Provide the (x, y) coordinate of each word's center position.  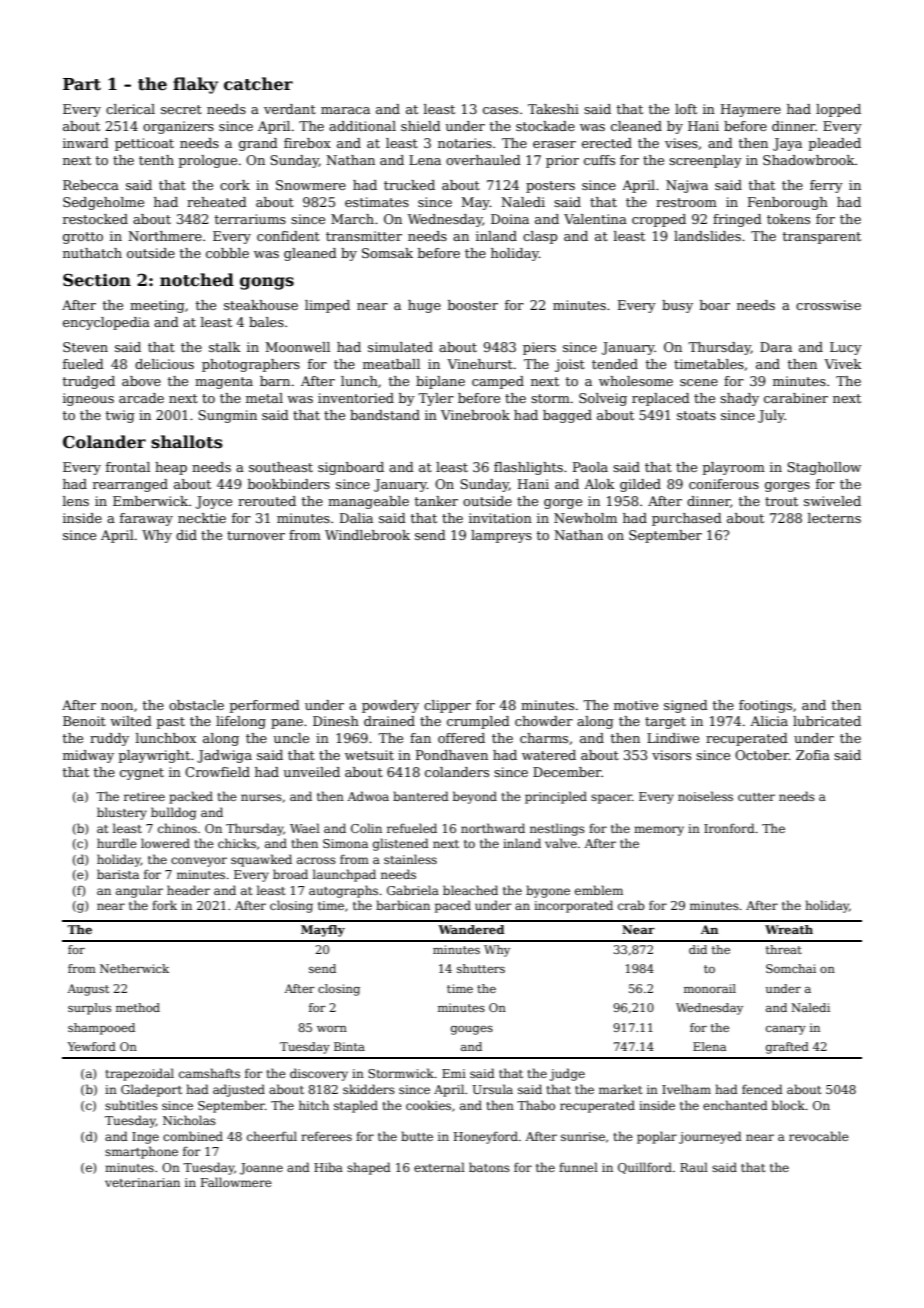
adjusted (239, 1090)
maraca (345, 110)
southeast (281, 467)
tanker (436, 501)
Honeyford (486, 1137)
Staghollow (824, 468)
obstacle (196, 705)
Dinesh (336, 721)
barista (118, 874)
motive (636, 705)
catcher (258, 84)
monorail (710, 988)
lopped (838, 110)
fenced (762, 1089)
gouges (472, 1030)
